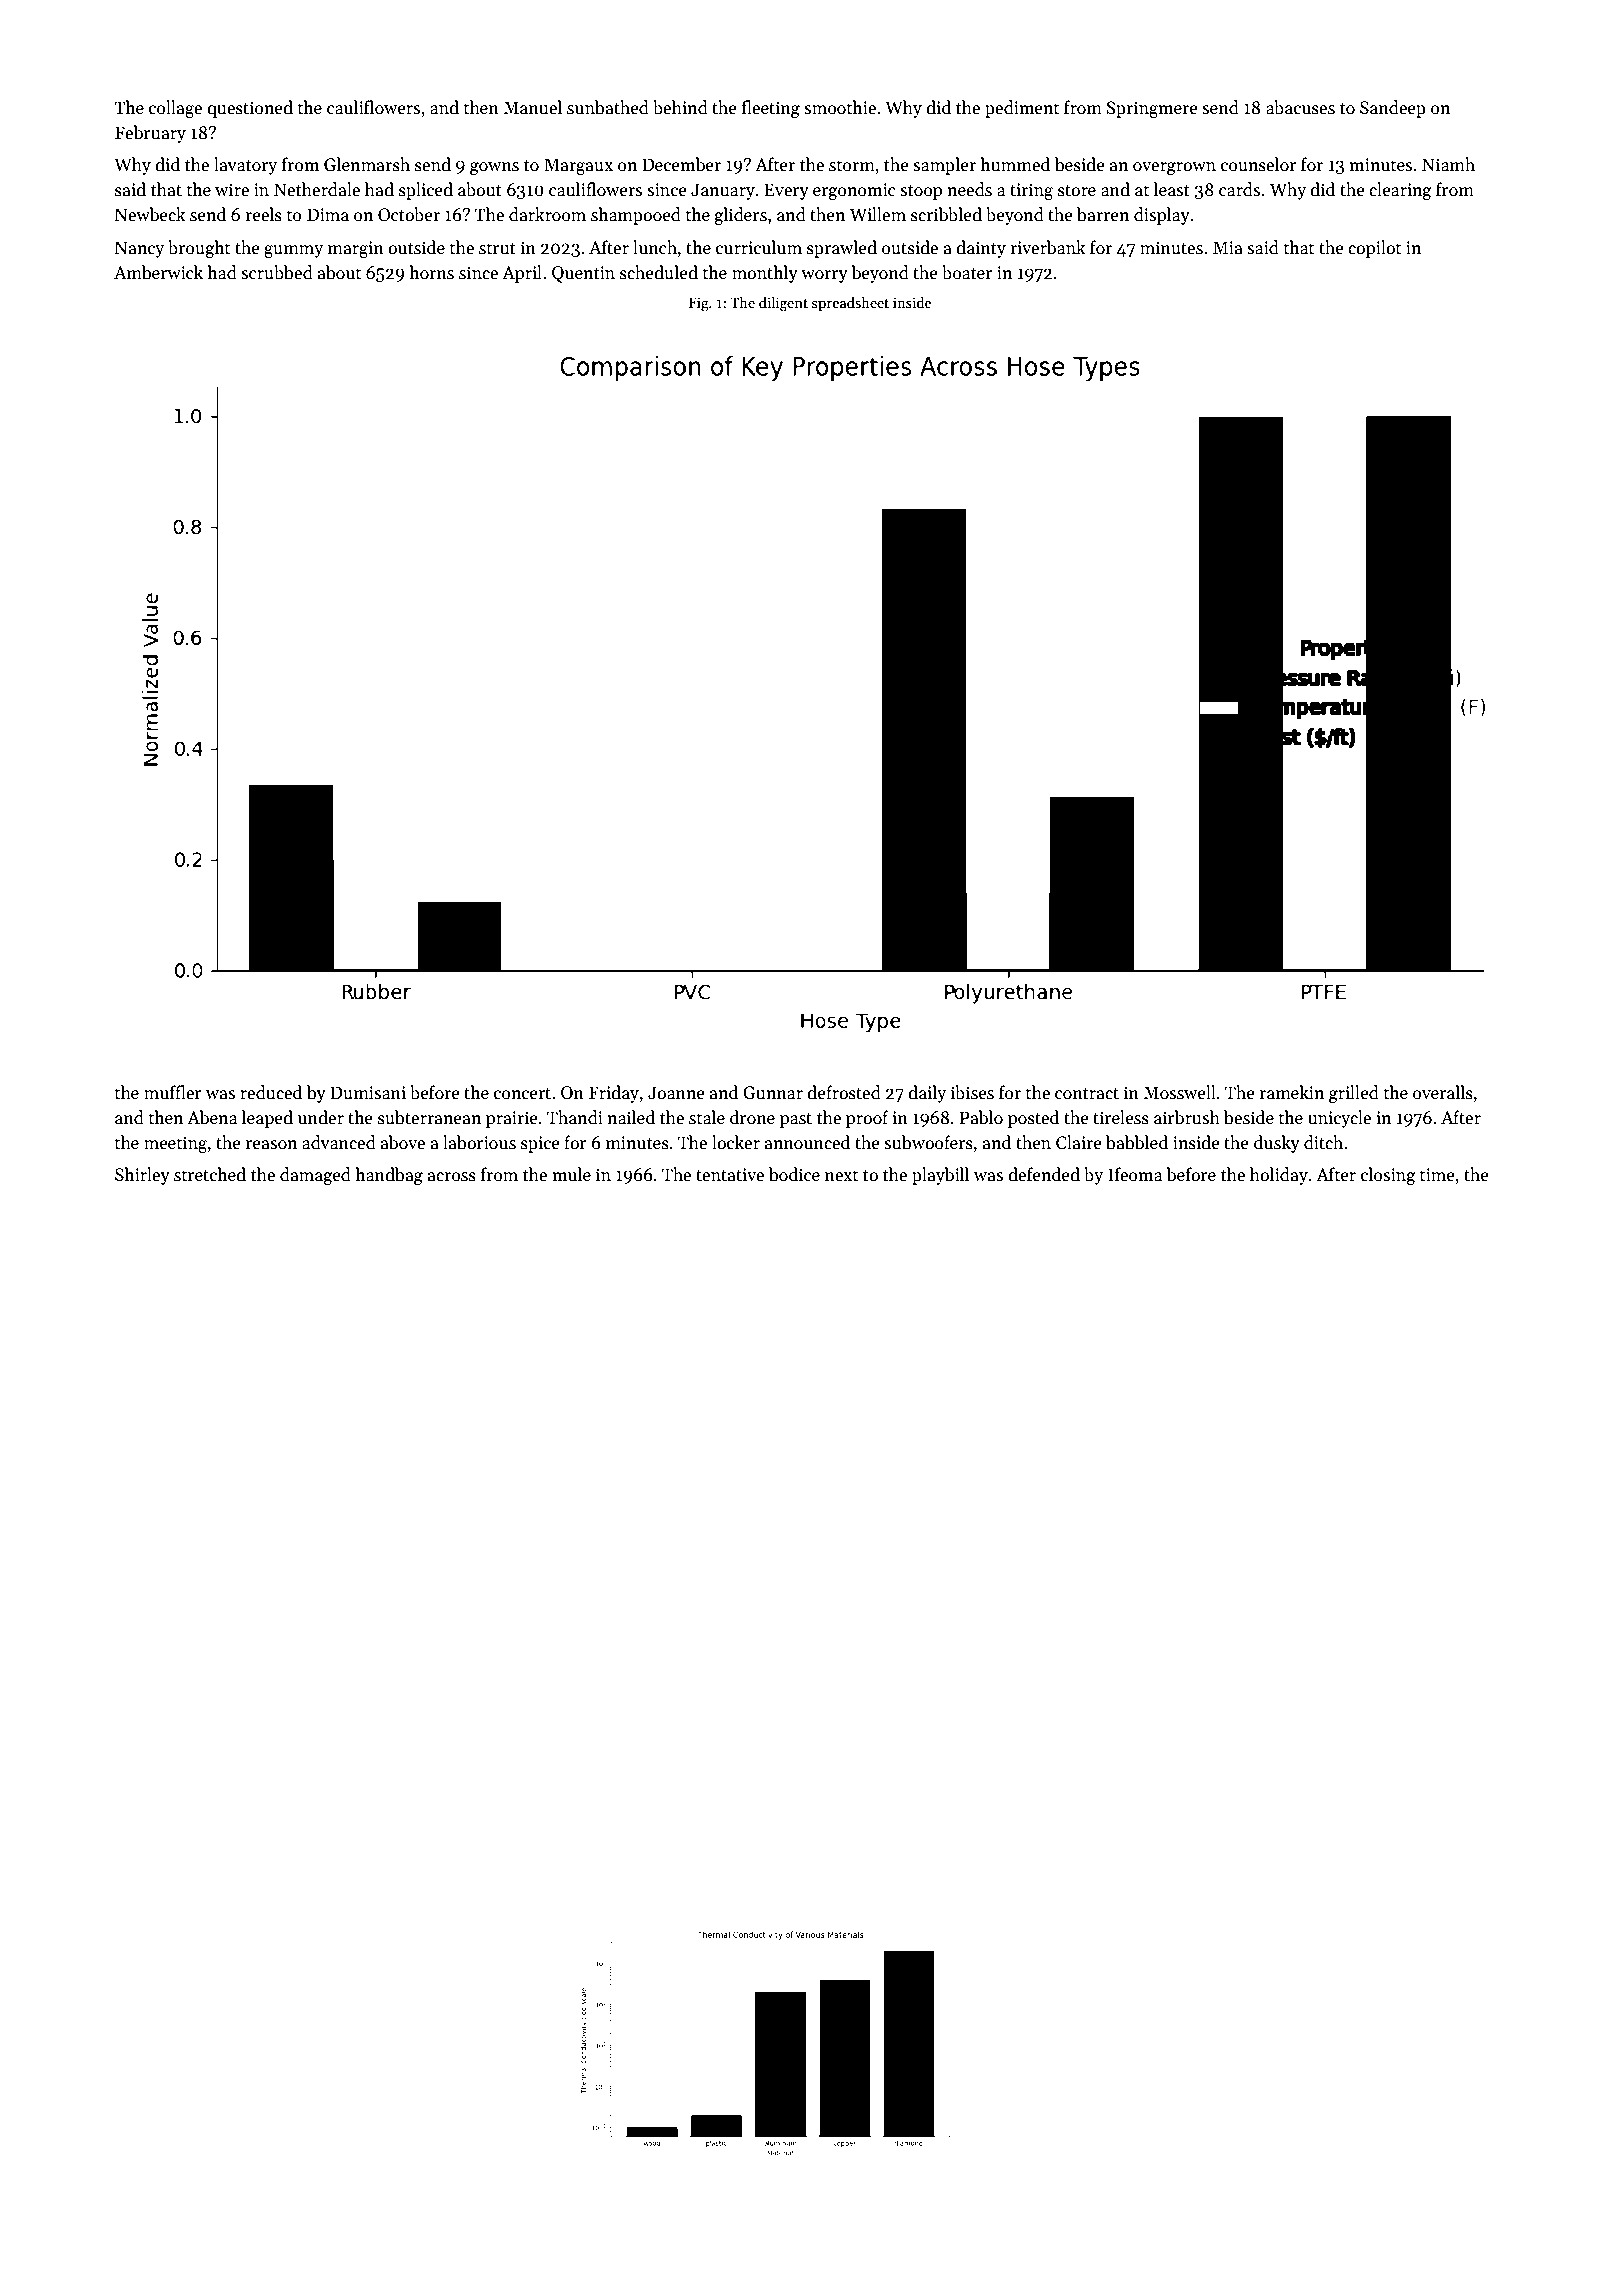  What do you see at coordinates (271, 1145) in the image?
I see `reason` at bounding box center [271, 1145].
